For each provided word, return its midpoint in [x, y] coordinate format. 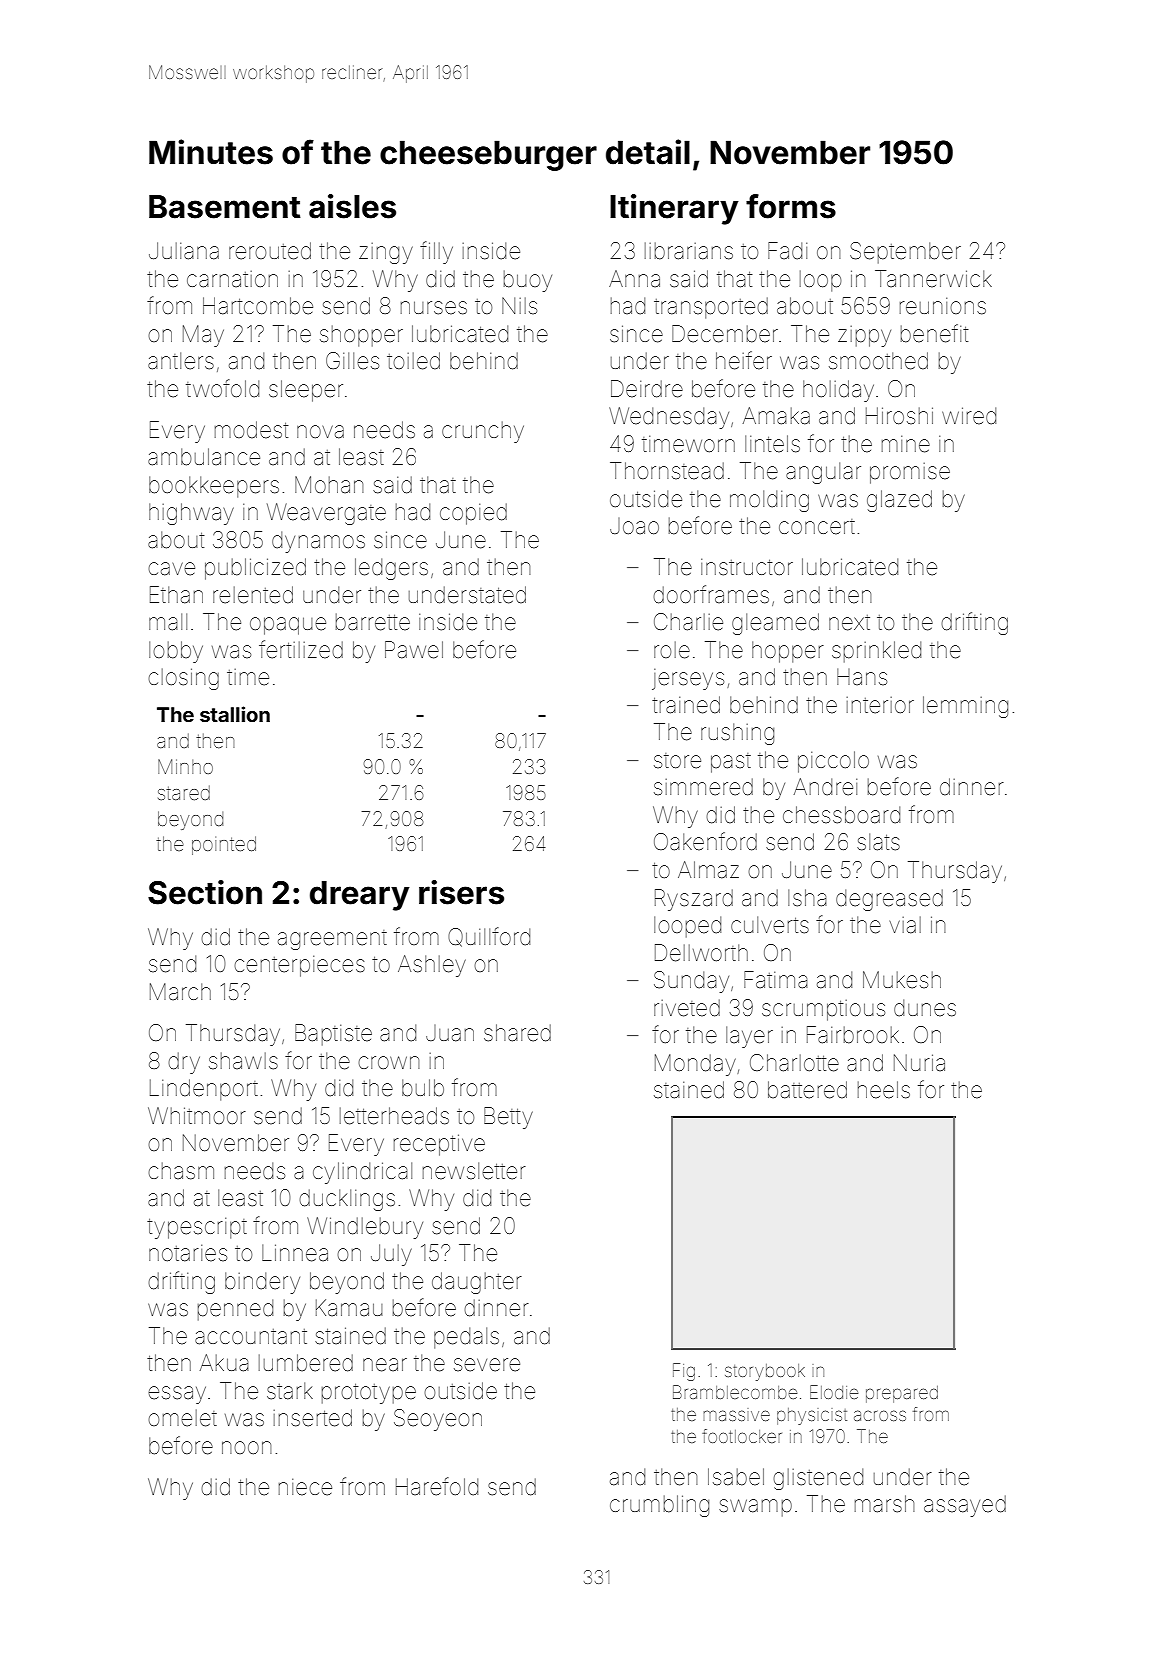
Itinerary [674, 209]
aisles [352, 206]
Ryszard [694, 900]
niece [305, 1487]
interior [880, 705]
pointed [224, 845]
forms [791, 206]
